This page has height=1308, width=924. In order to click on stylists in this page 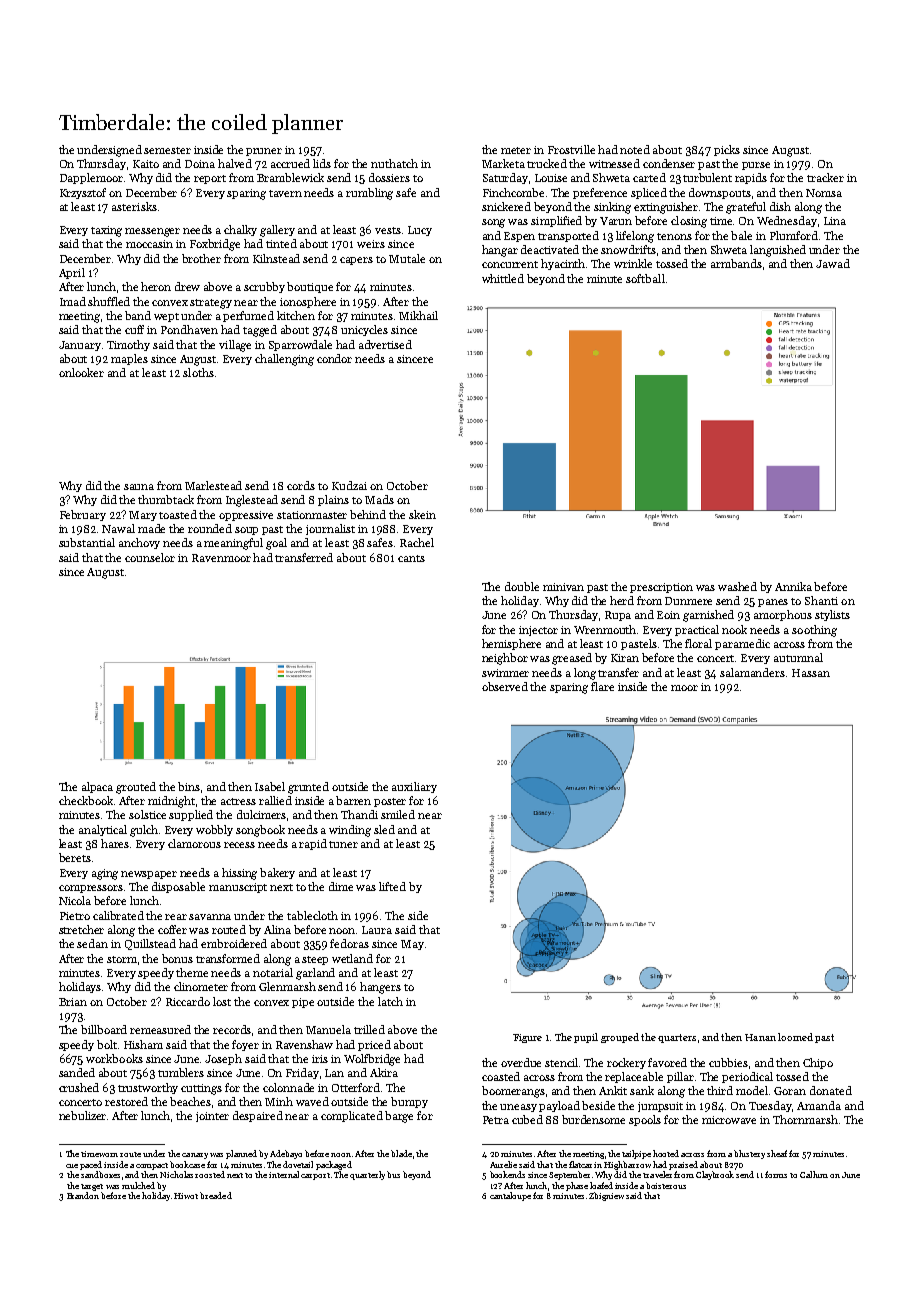, I will do `click(832, 615)`.
